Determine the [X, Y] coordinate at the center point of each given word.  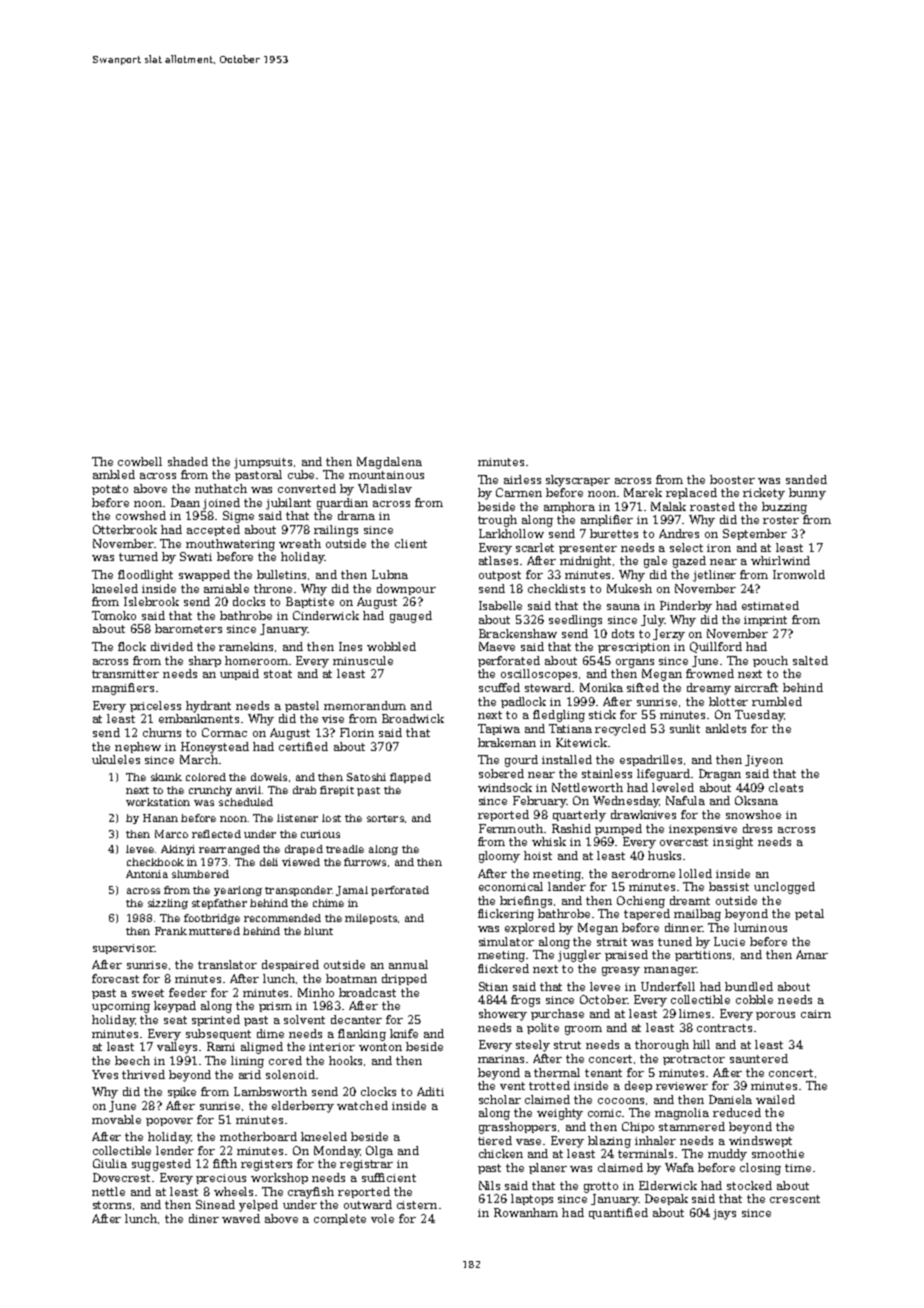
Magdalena [389, 463]
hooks [345, 1060]
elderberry [303, 1107]
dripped [404, 979]
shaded [188, 461]
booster [732, 479]
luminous [760, 927]
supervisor [124, 949]
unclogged [784, 888]
